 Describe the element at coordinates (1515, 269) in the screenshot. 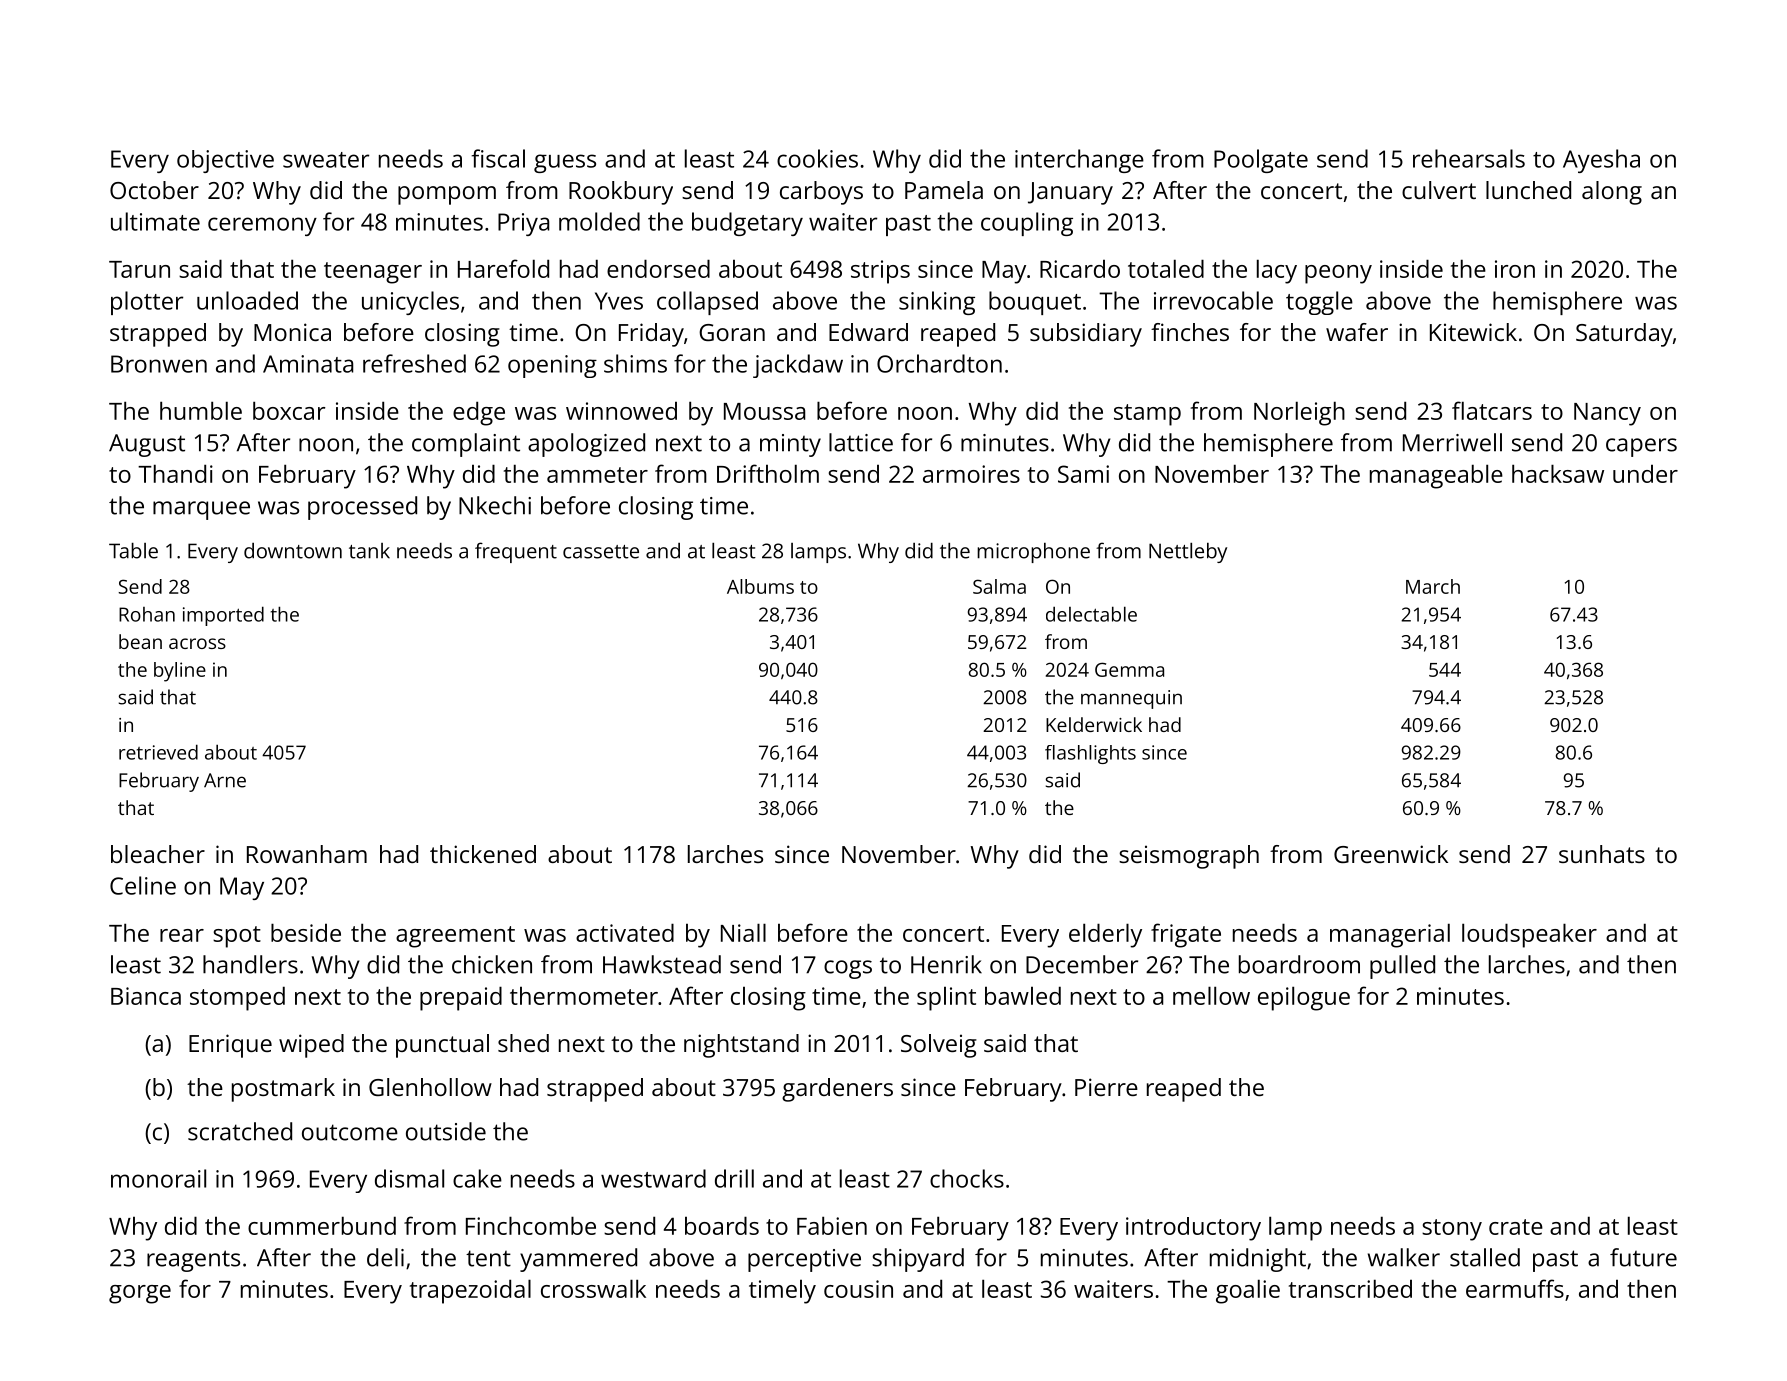

I see `iron` at that location.
